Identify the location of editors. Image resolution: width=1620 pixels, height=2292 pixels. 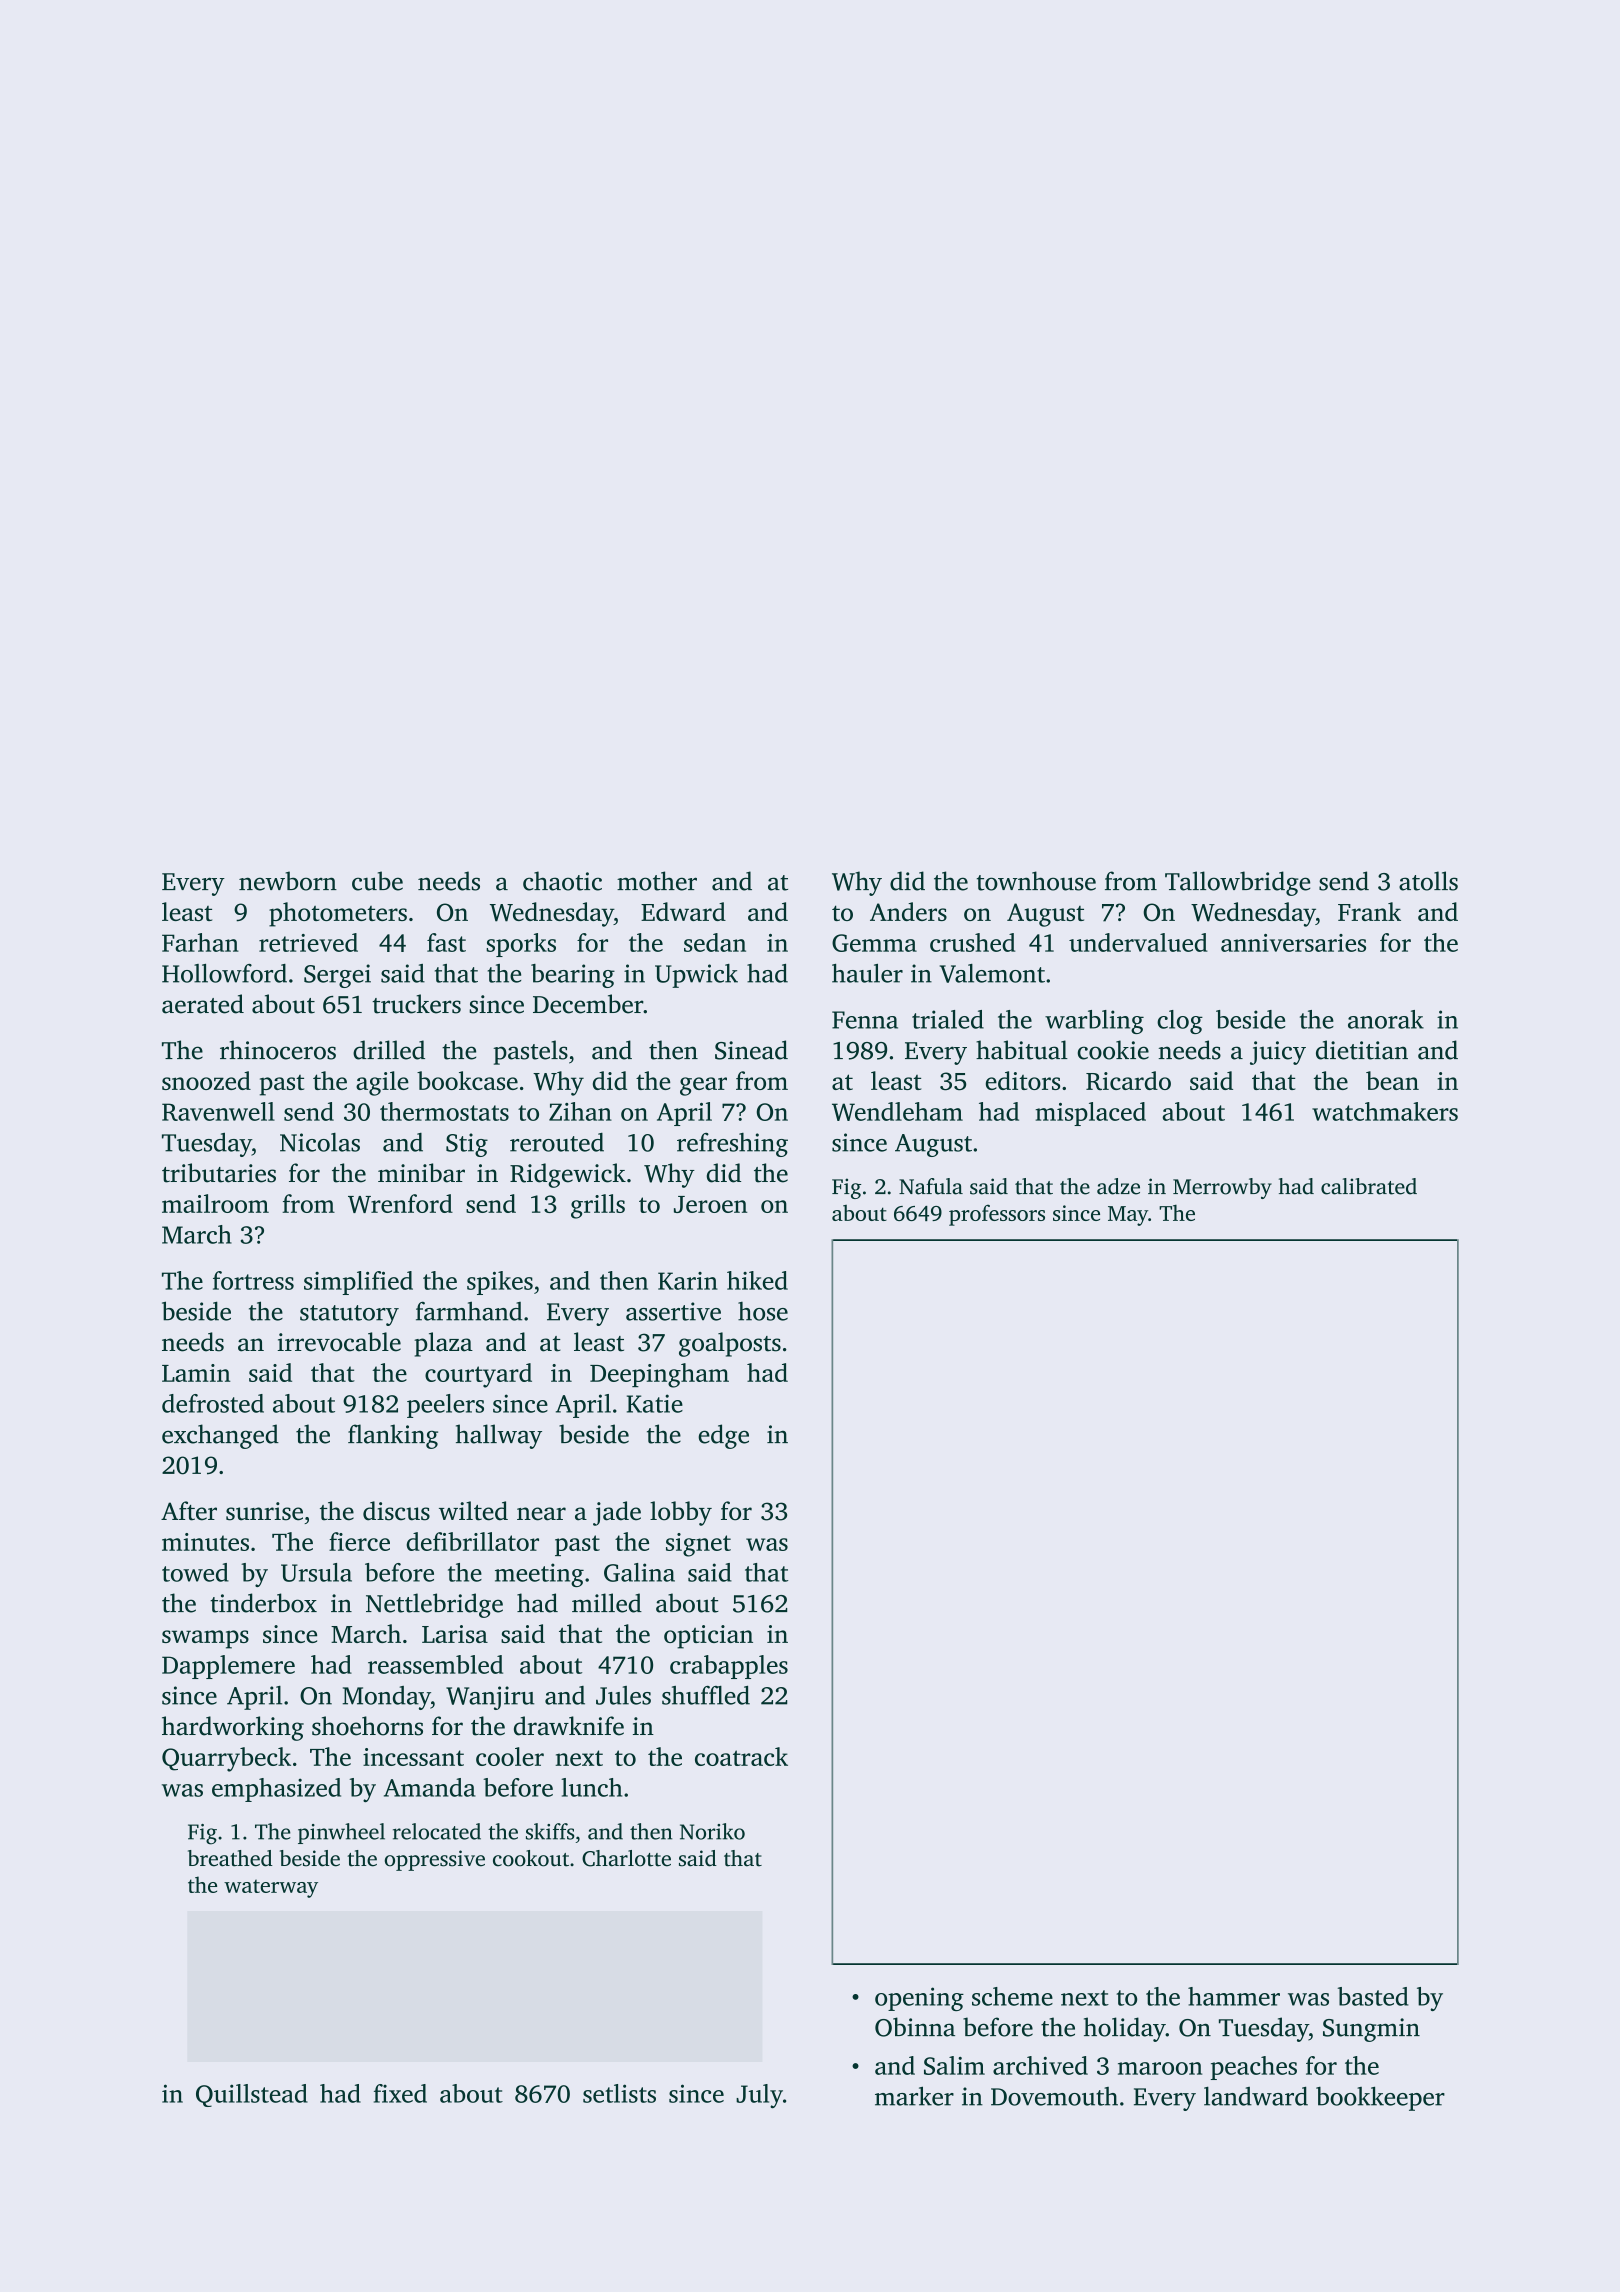
(1023, 1080).
